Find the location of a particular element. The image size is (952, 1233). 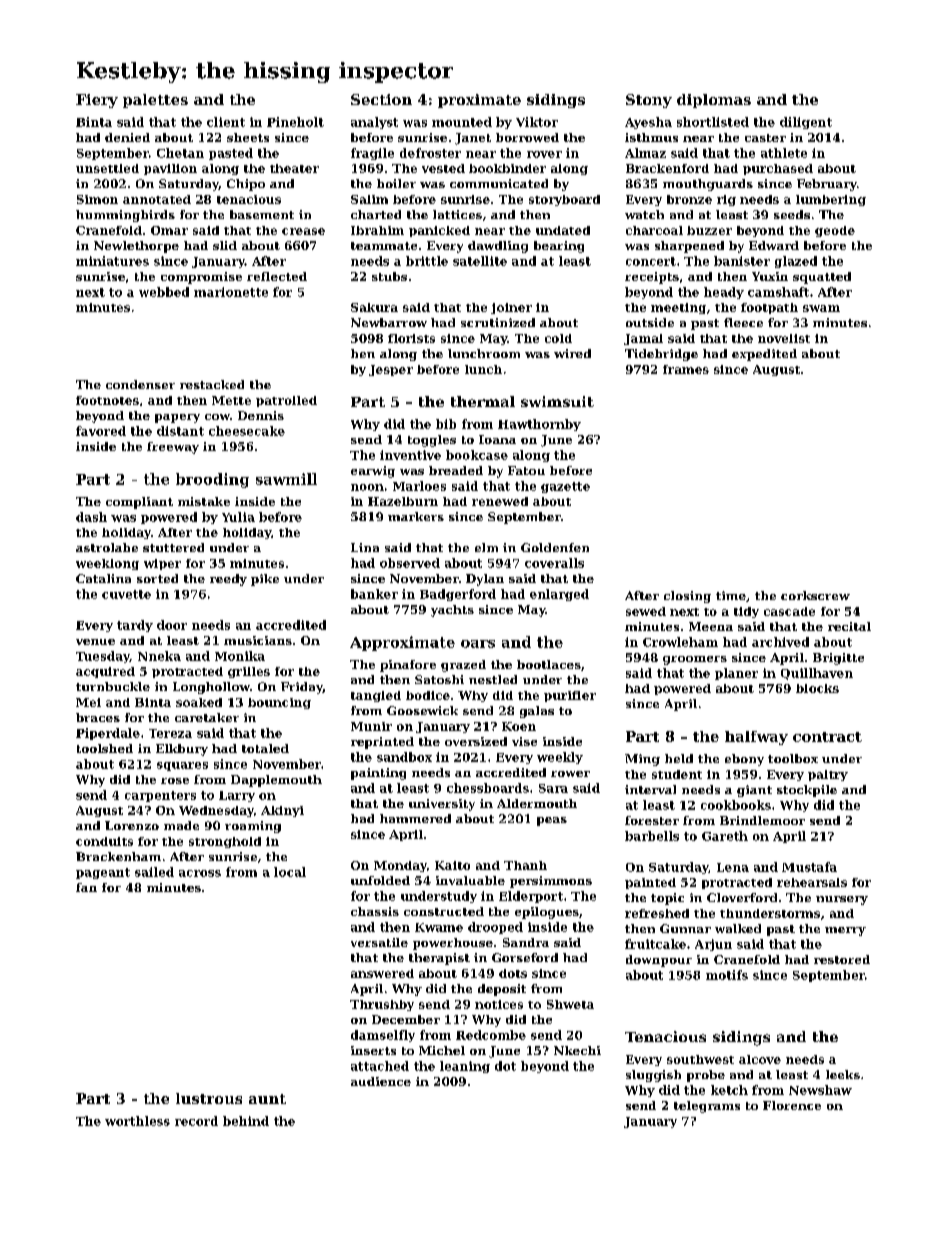

damselfly is located at coordinates (383, 1036).
